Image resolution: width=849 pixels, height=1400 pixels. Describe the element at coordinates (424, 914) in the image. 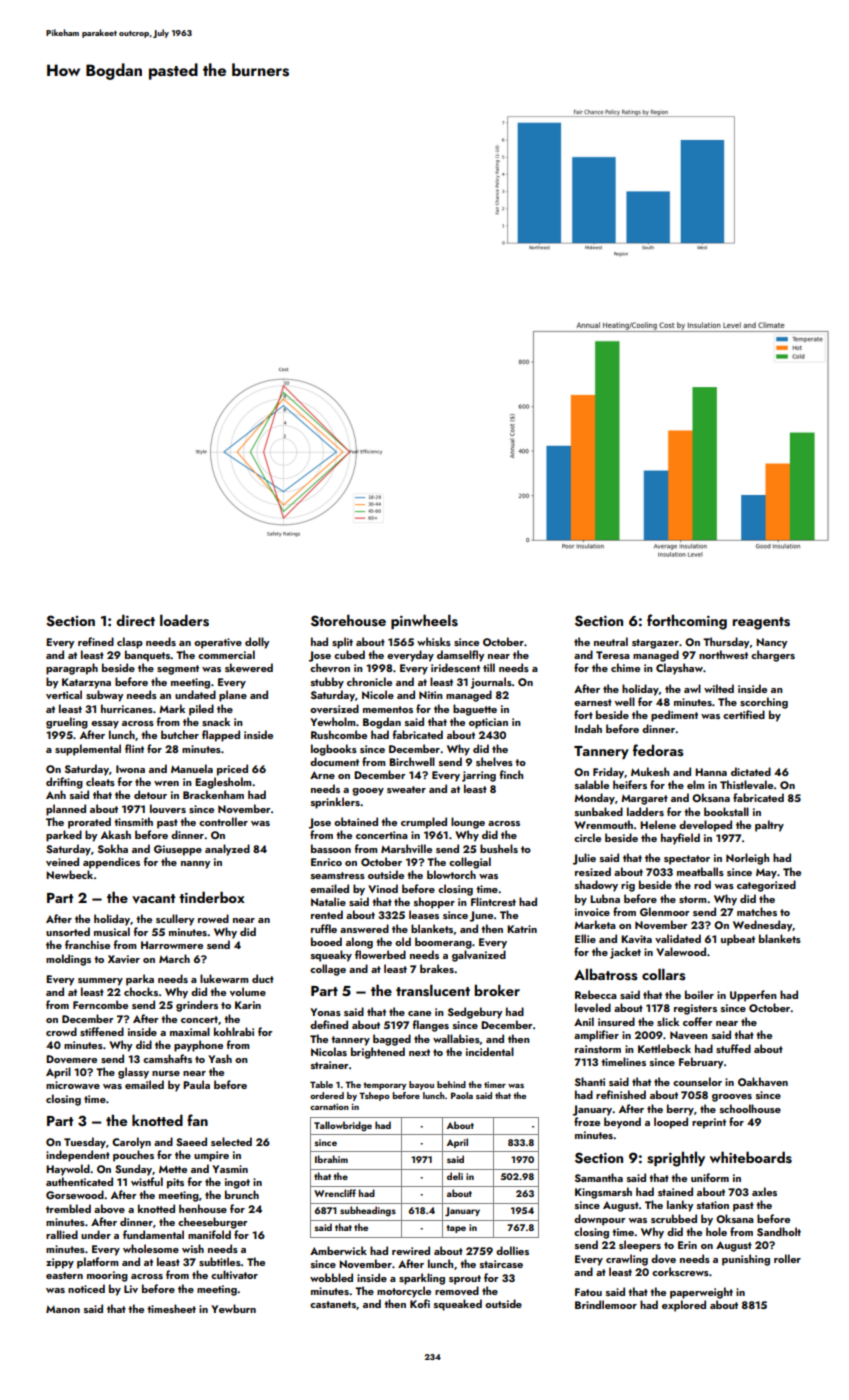

I see `leases` at that location.
